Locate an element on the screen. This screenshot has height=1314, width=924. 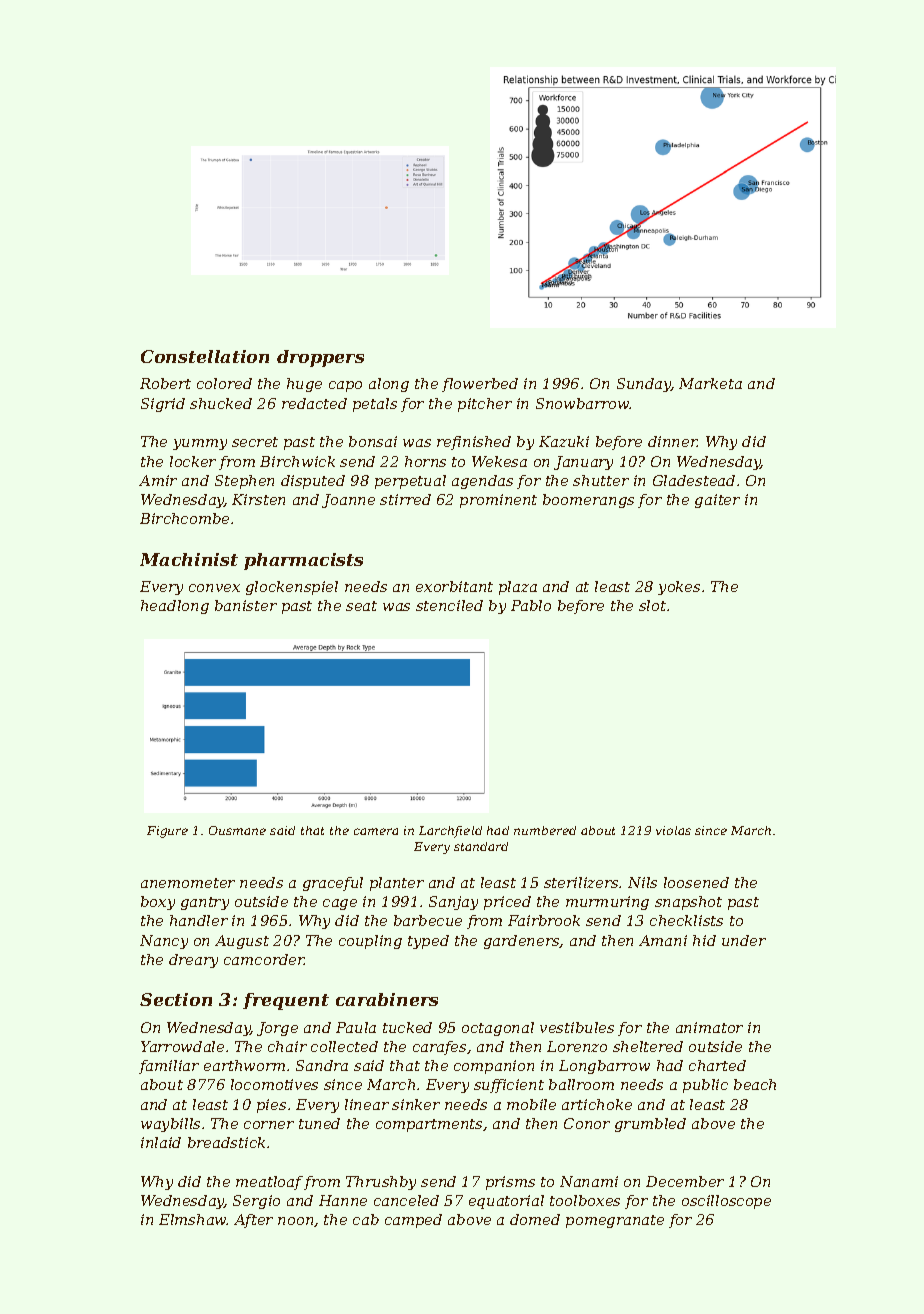
inlaid is located at coordinates (161, 1142).
